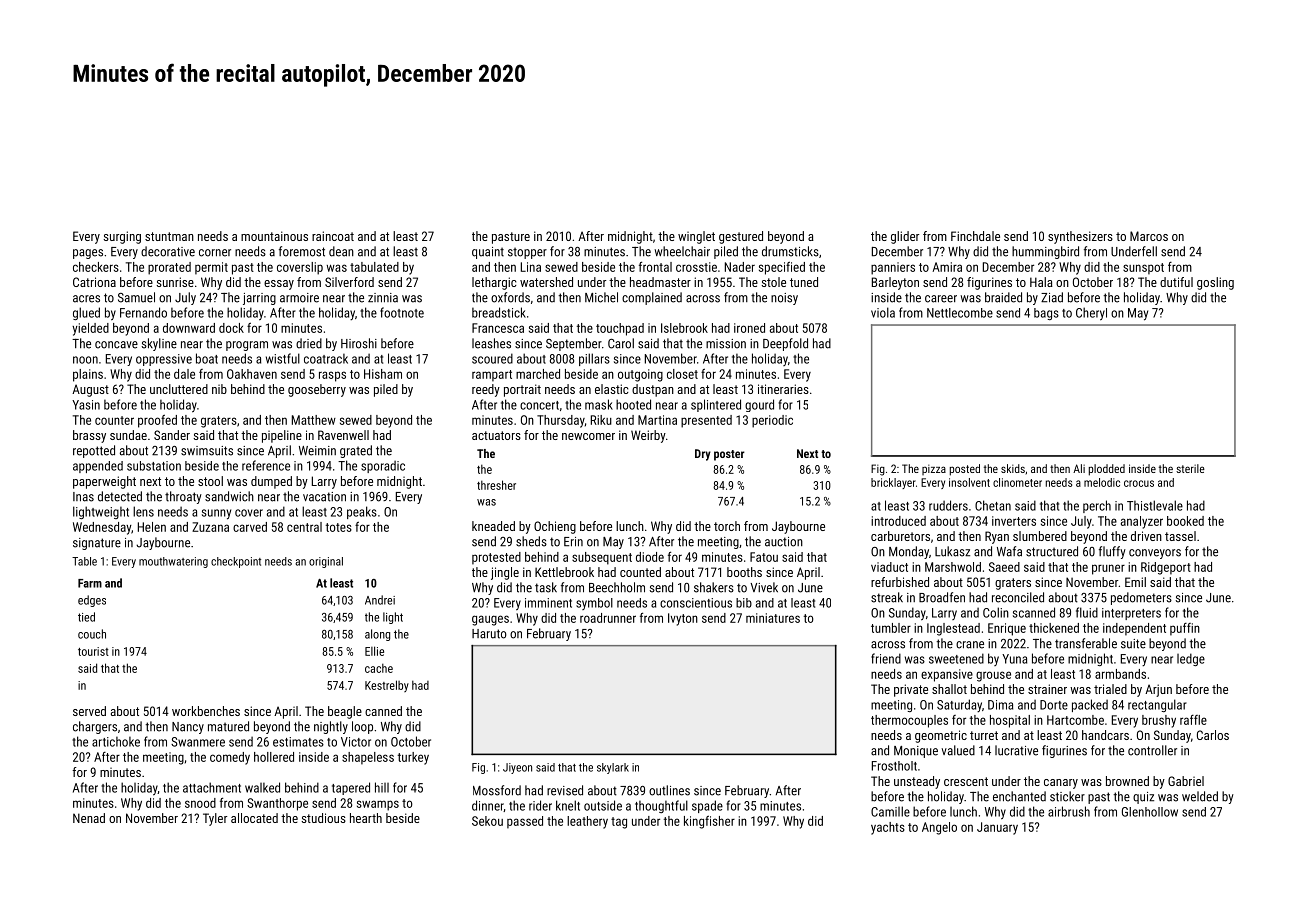 This screenshot has height=924, width=1308. Describe the element at coordinates (366, 818) in the screenshot. I see `hearth` at that location.
